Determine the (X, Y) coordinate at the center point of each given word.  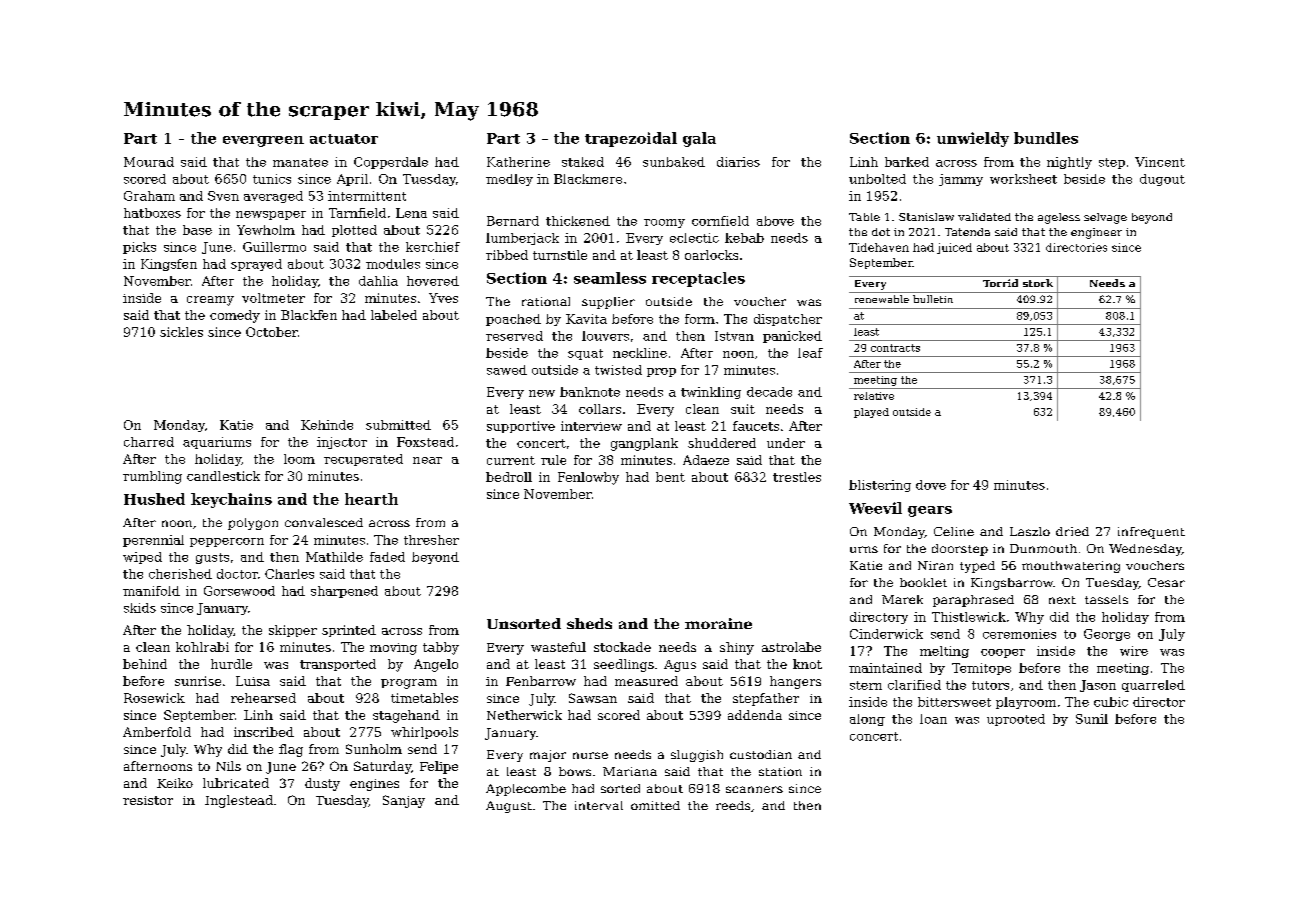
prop (661, 372)
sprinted (349, 631)
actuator (344, 139)
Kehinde (327, 425)
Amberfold (157, 732)
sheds (589, 623)
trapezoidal (631, 139)
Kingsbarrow (1012, 584)
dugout (1162, 180)
